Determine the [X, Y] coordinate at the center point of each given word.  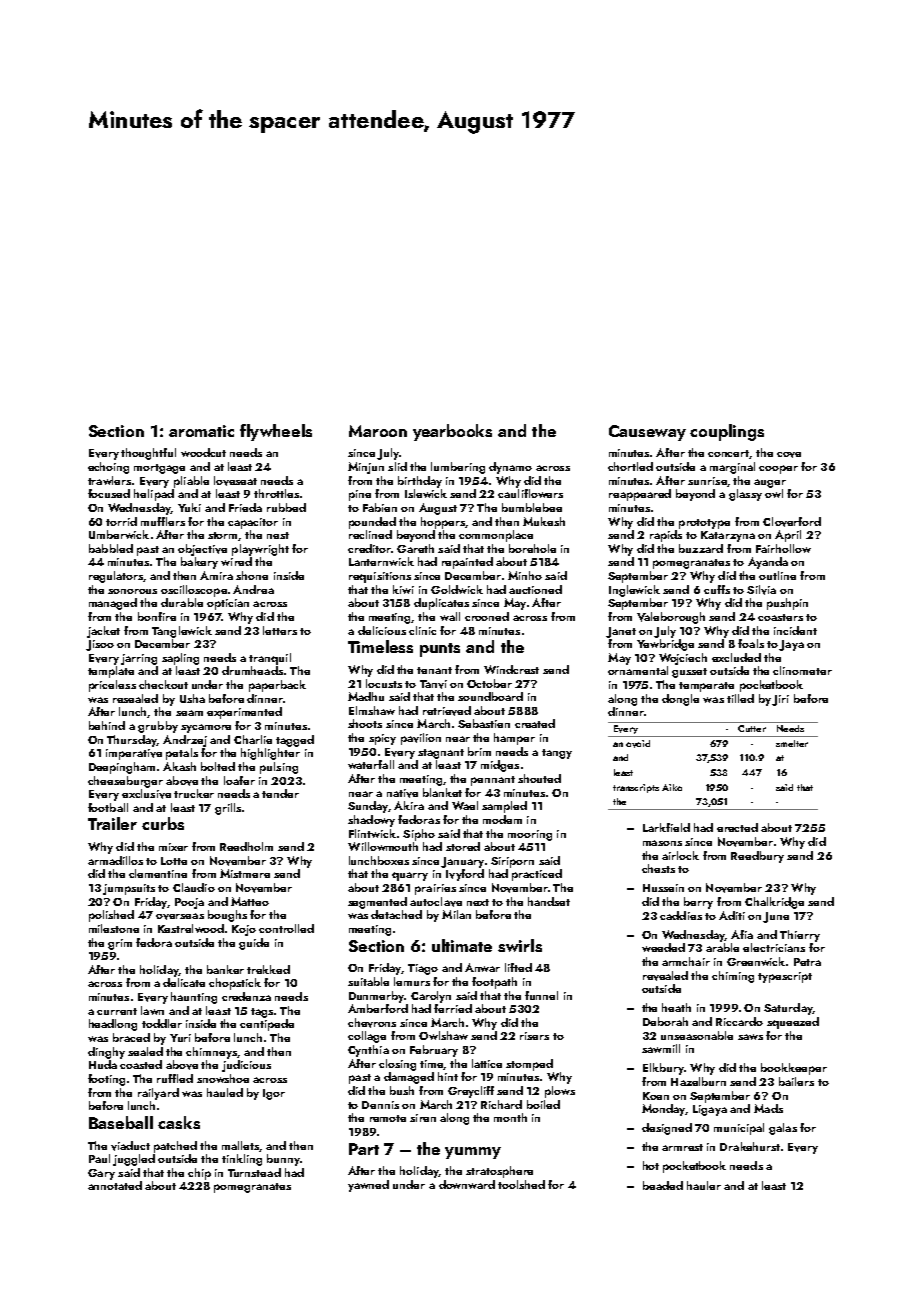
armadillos [115, 860]
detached [396, 914]
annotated [115, 1185]
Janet [621, 632]
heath [676, 1007]
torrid [121, 521]
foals [751, 643]
